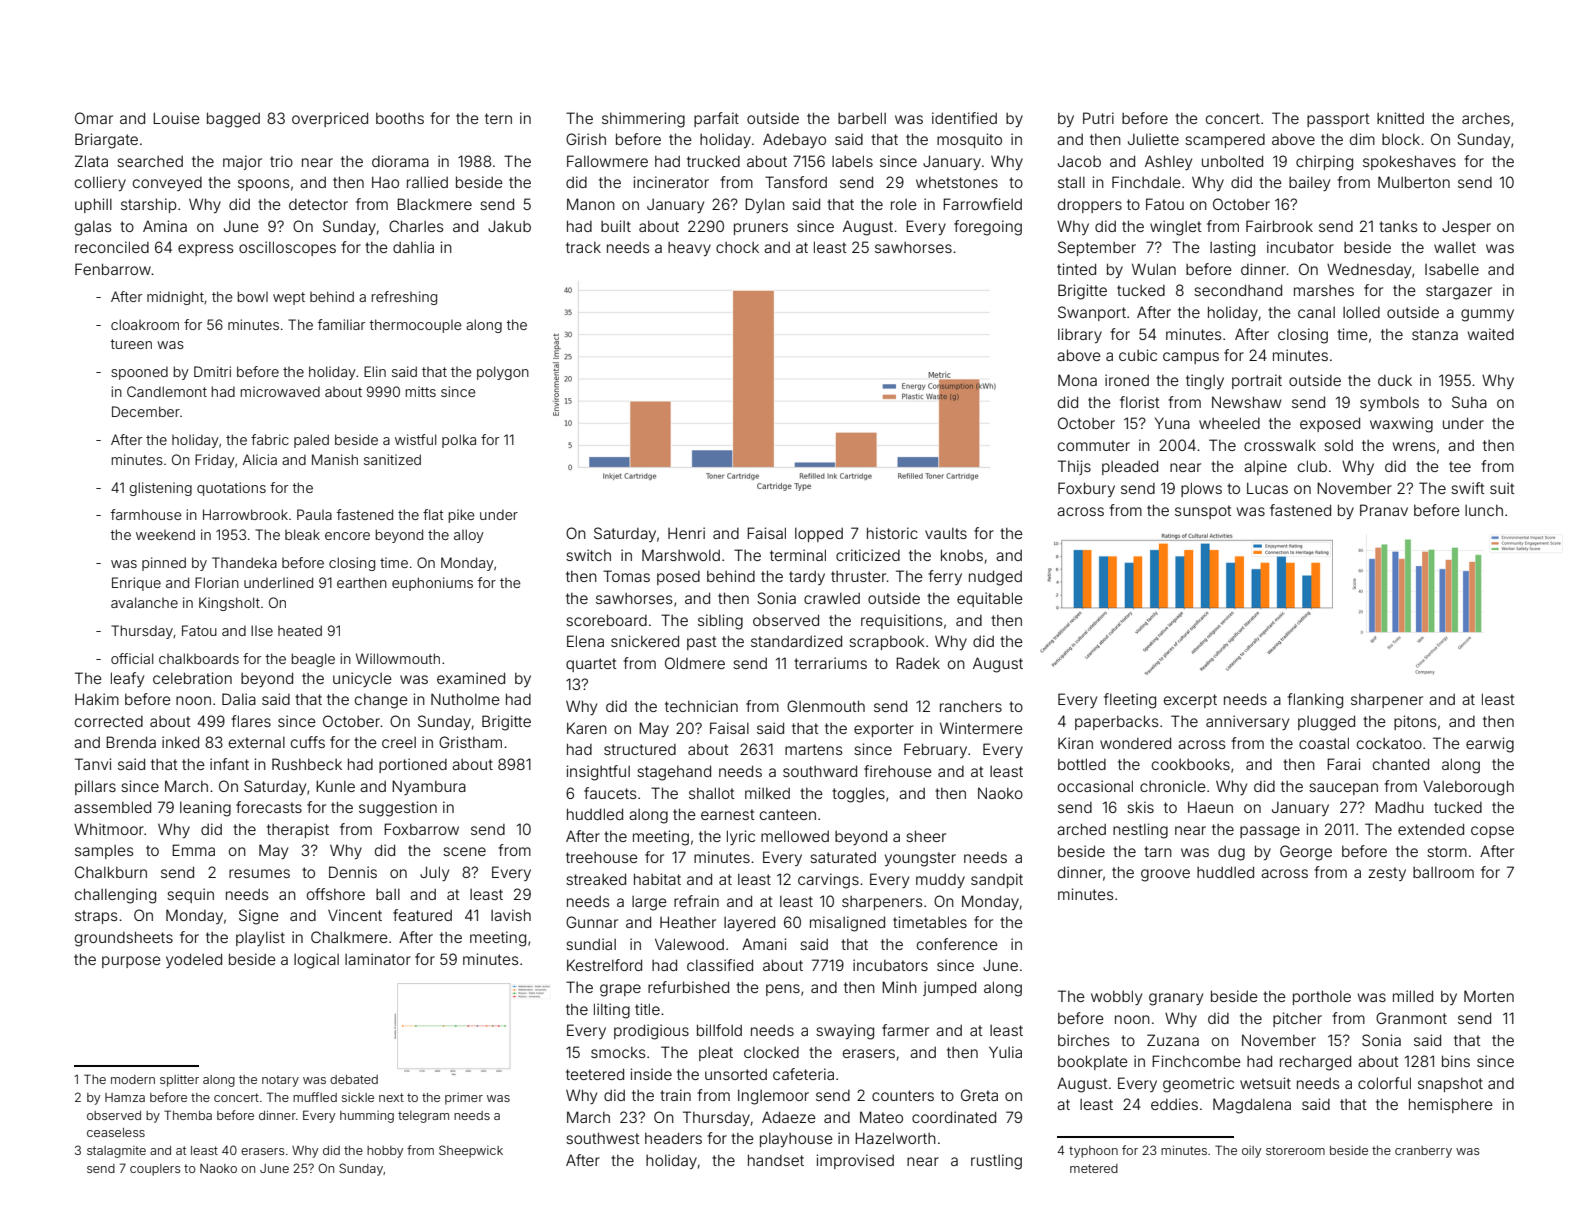 This screenshot has height=1228, width=1589. Describe the element at coordinates (311, 441) in the screenshot. I see `paled` at that location.
